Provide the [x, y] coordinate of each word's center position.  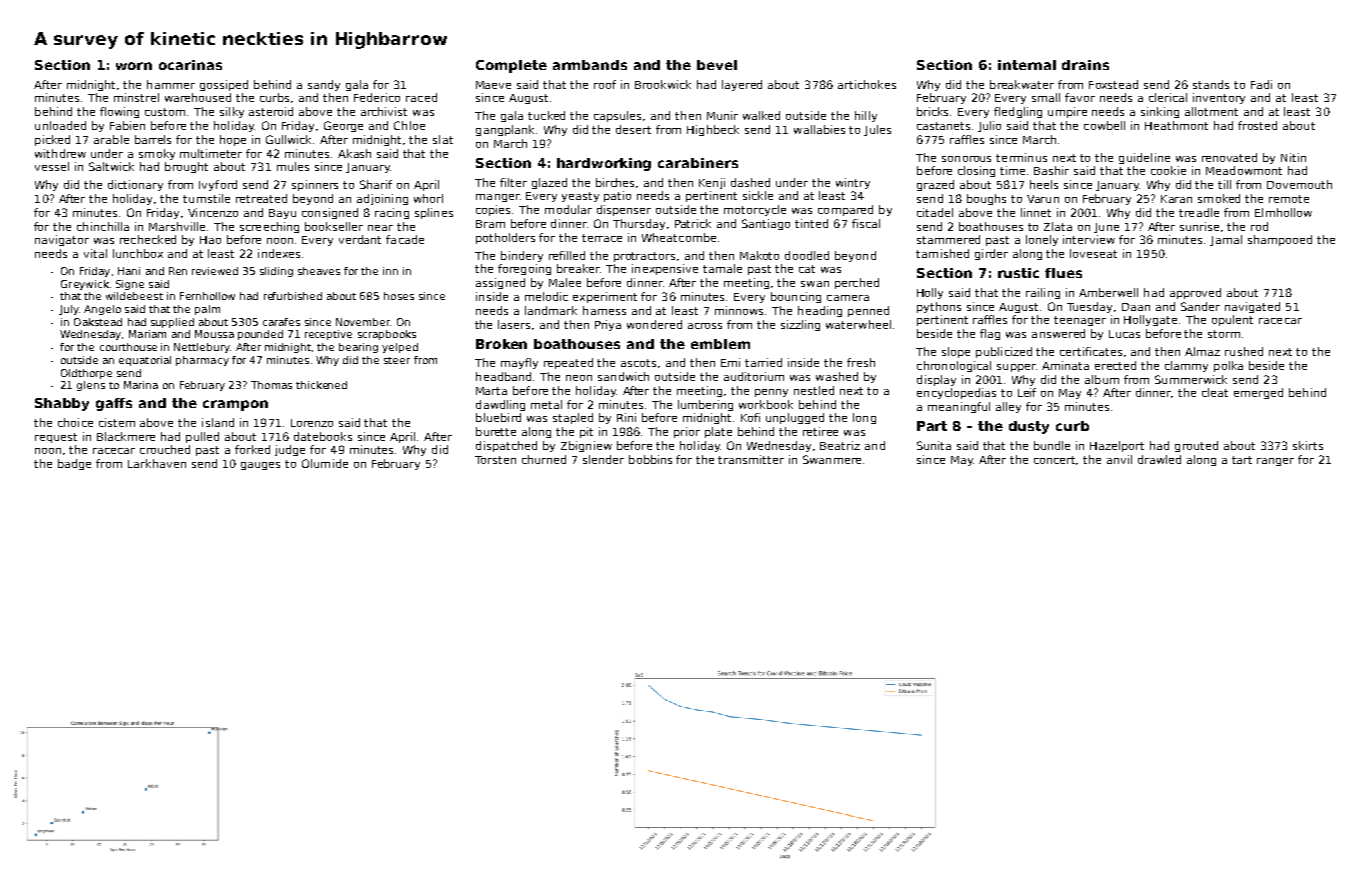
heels [1044, 184]
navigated [1252, 307]
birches [615, 182]
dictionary [135, 185]
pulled [202, 437]
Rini [626, 417]
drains [1085, 65]
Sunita [934, 445]
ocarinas [190, 65]
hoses [399, 296]
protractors [644, 257]
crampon [235, 405]
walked [761, 115]
